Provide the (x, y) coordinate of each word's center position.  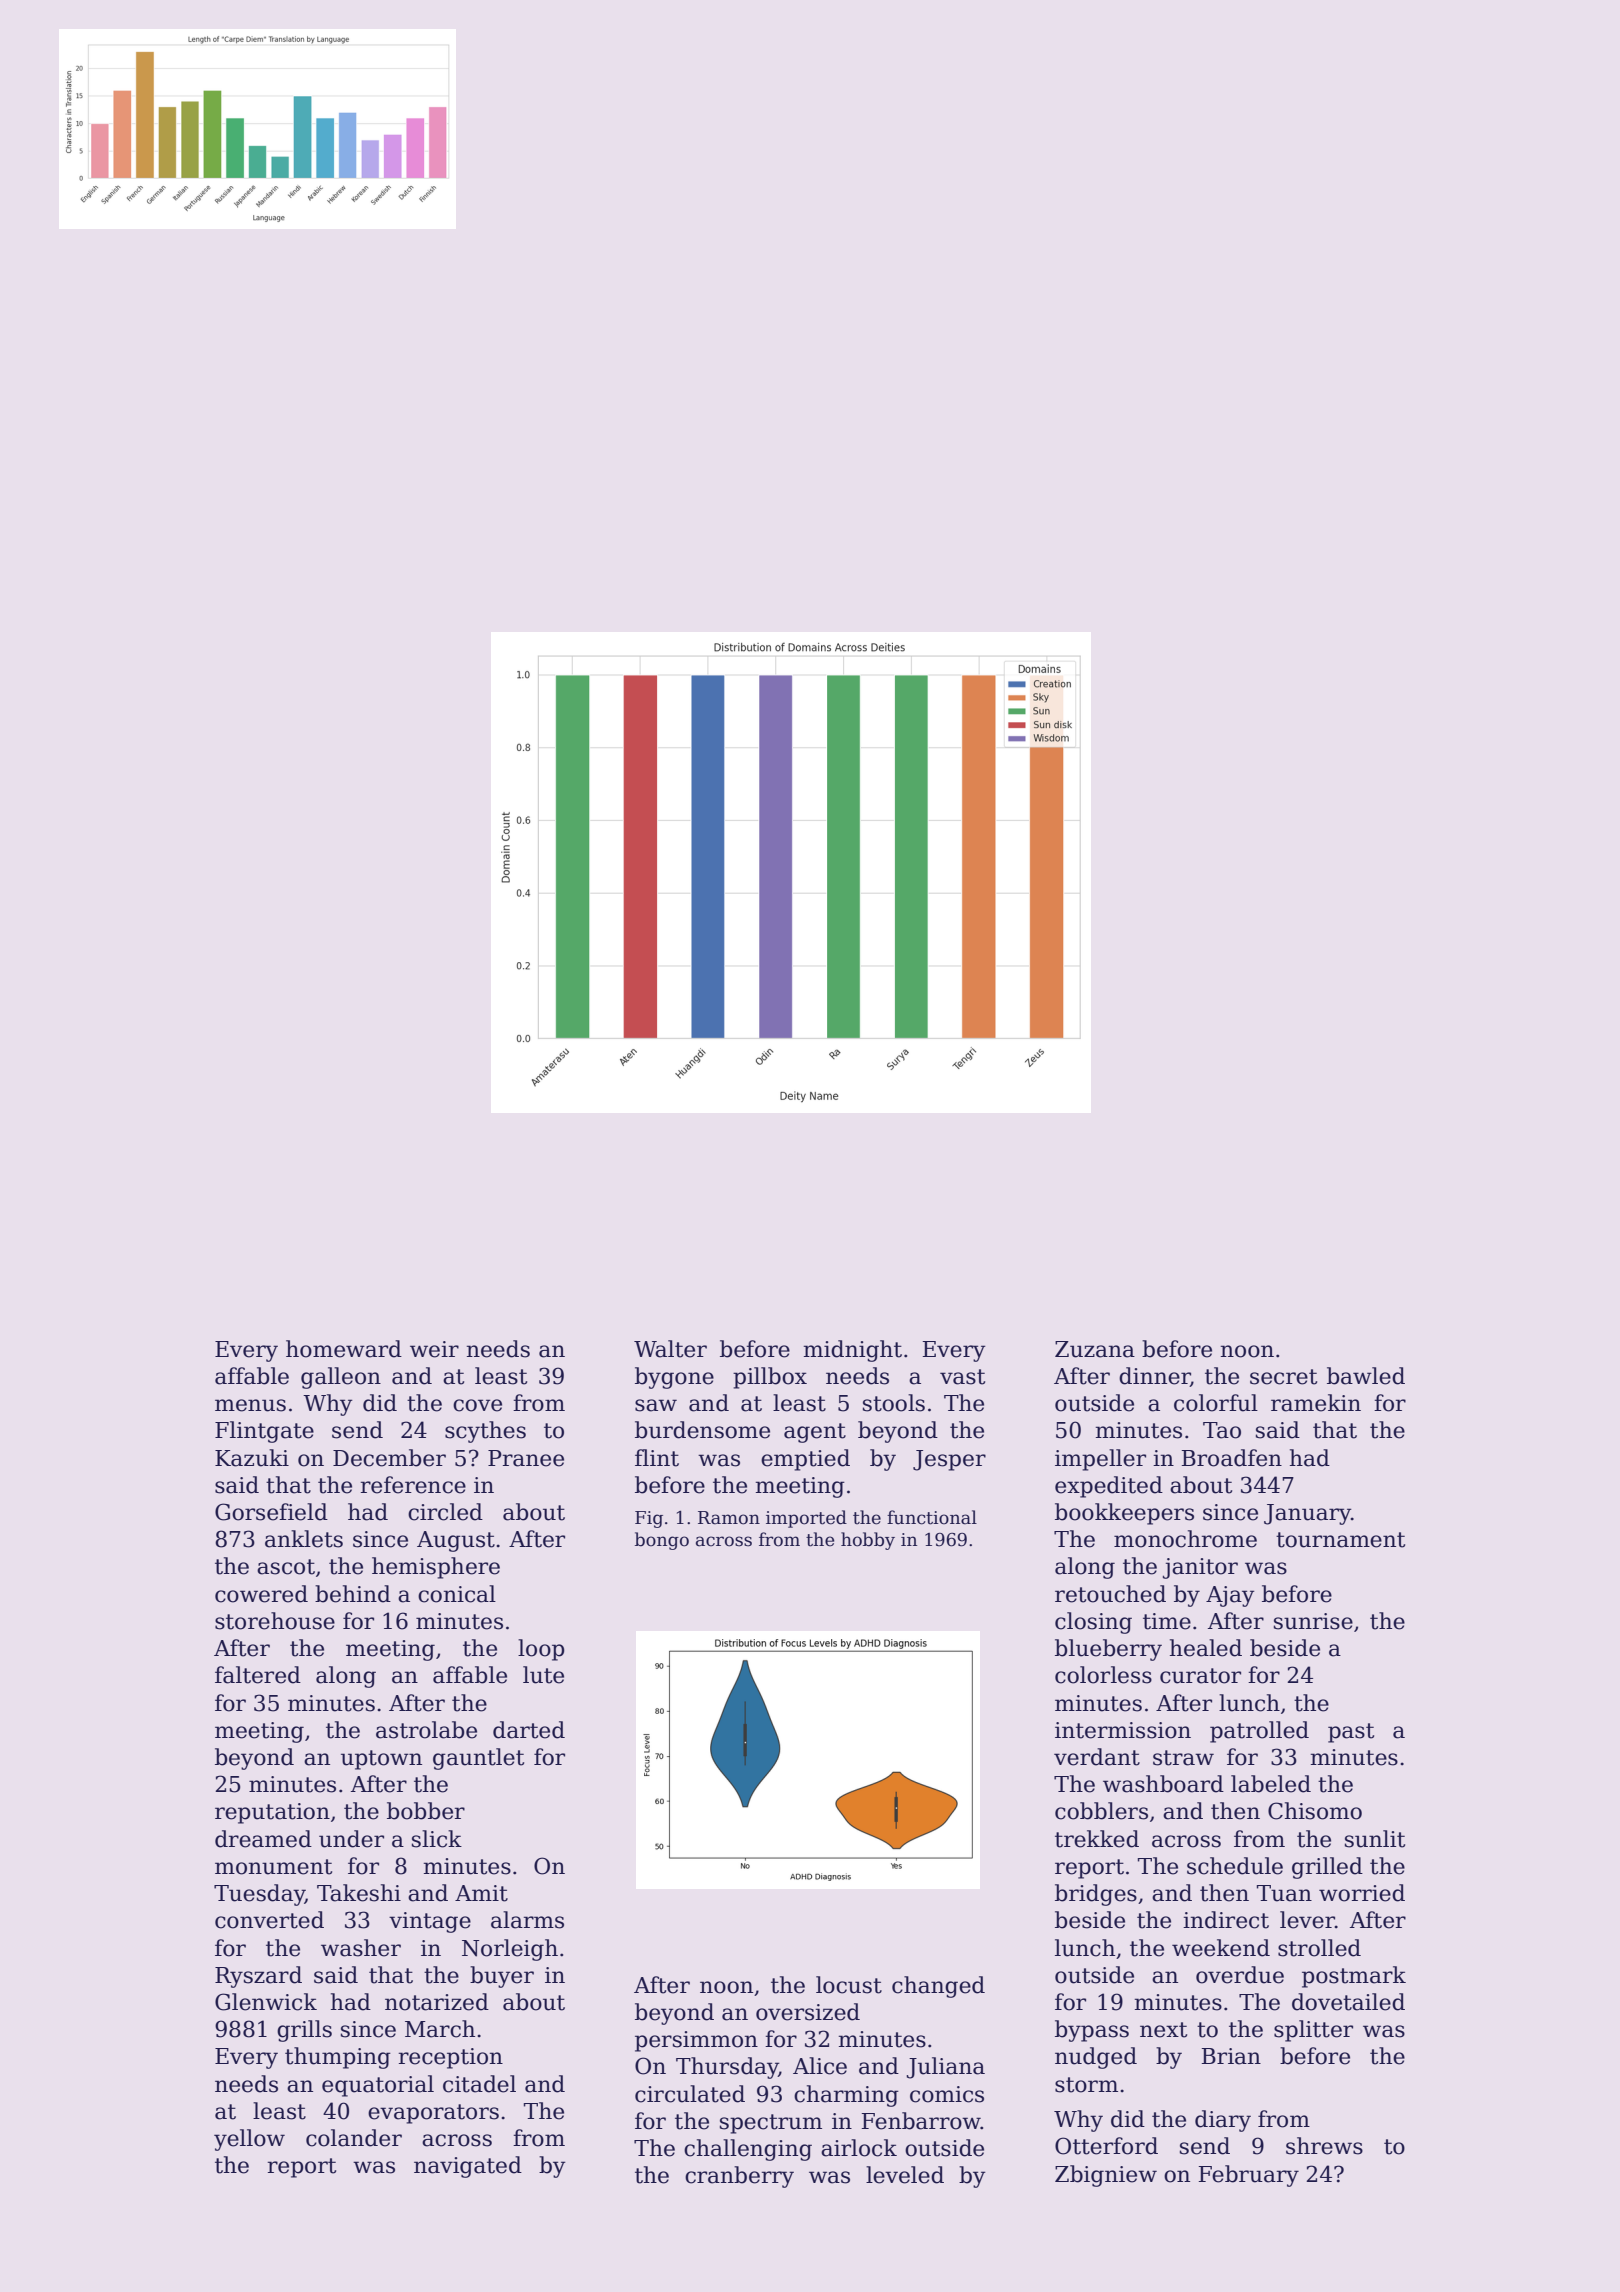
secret (1283, 1377)
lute (543, 1675)
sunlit (1375, 1839)
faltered (258, 1675)
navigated (468, 2167)
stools (894, 1403)
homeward (344, 1349)
